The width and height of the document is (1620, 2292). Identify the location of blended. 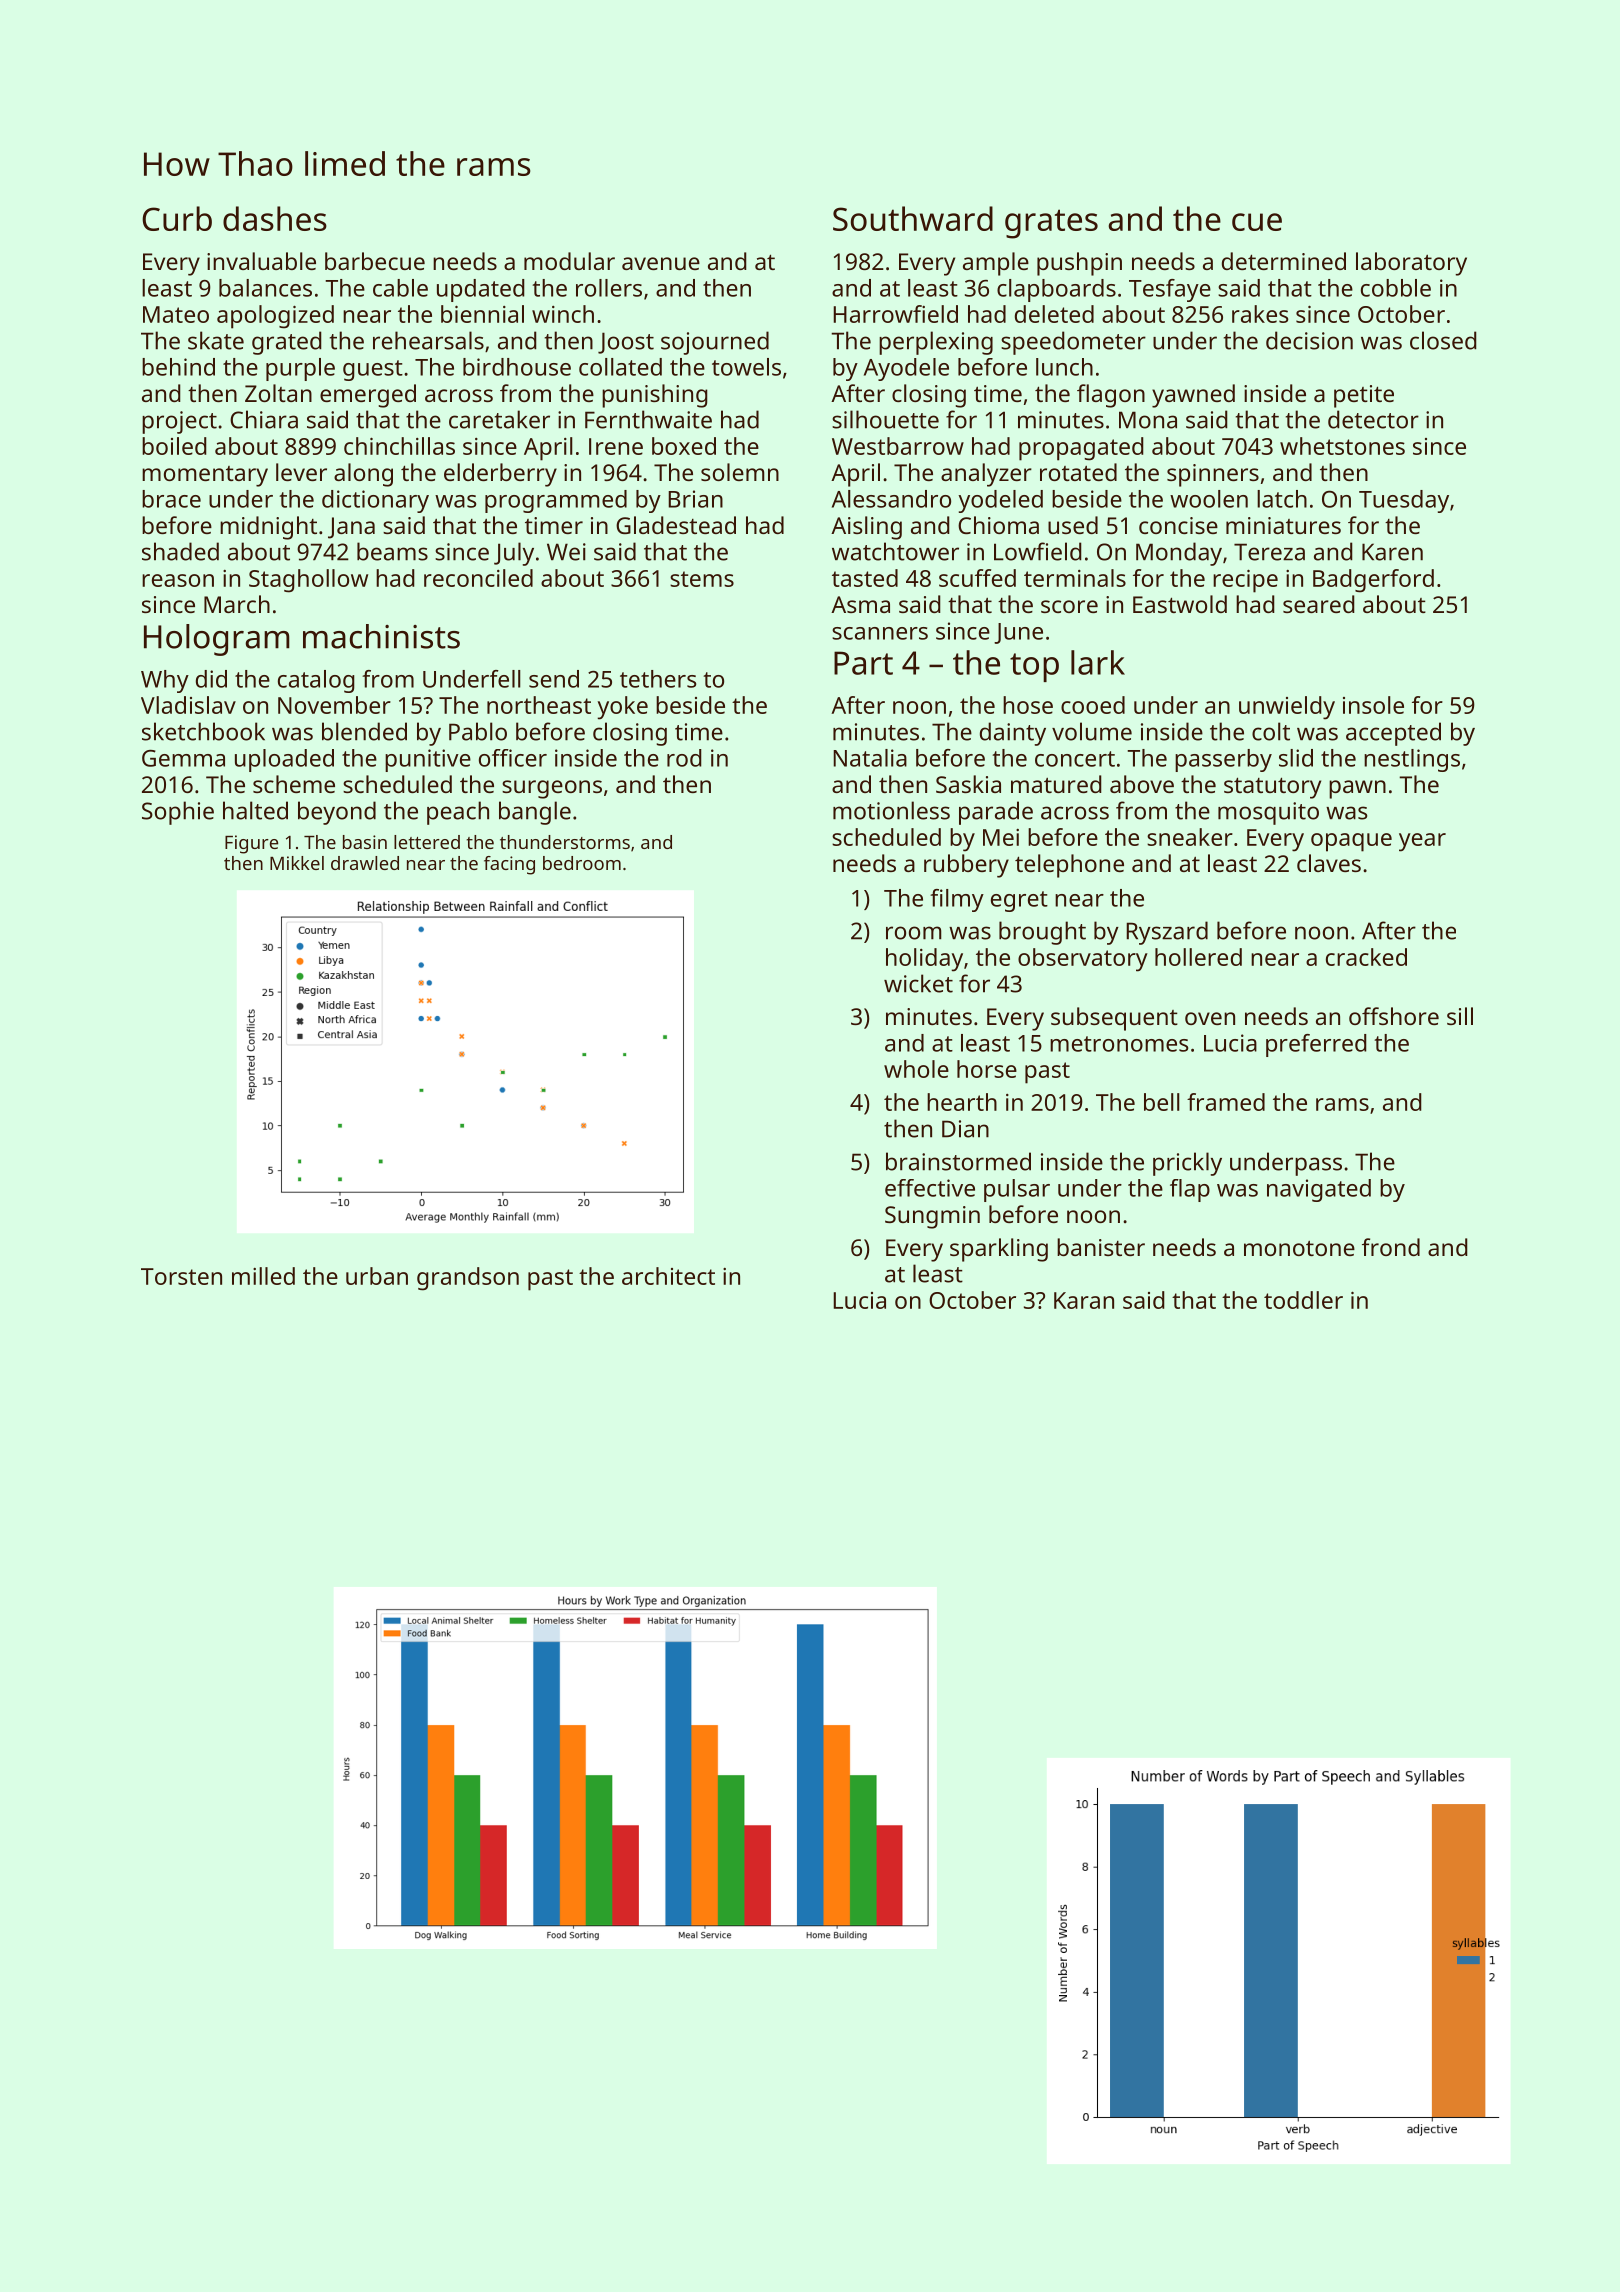
(364, 731).
